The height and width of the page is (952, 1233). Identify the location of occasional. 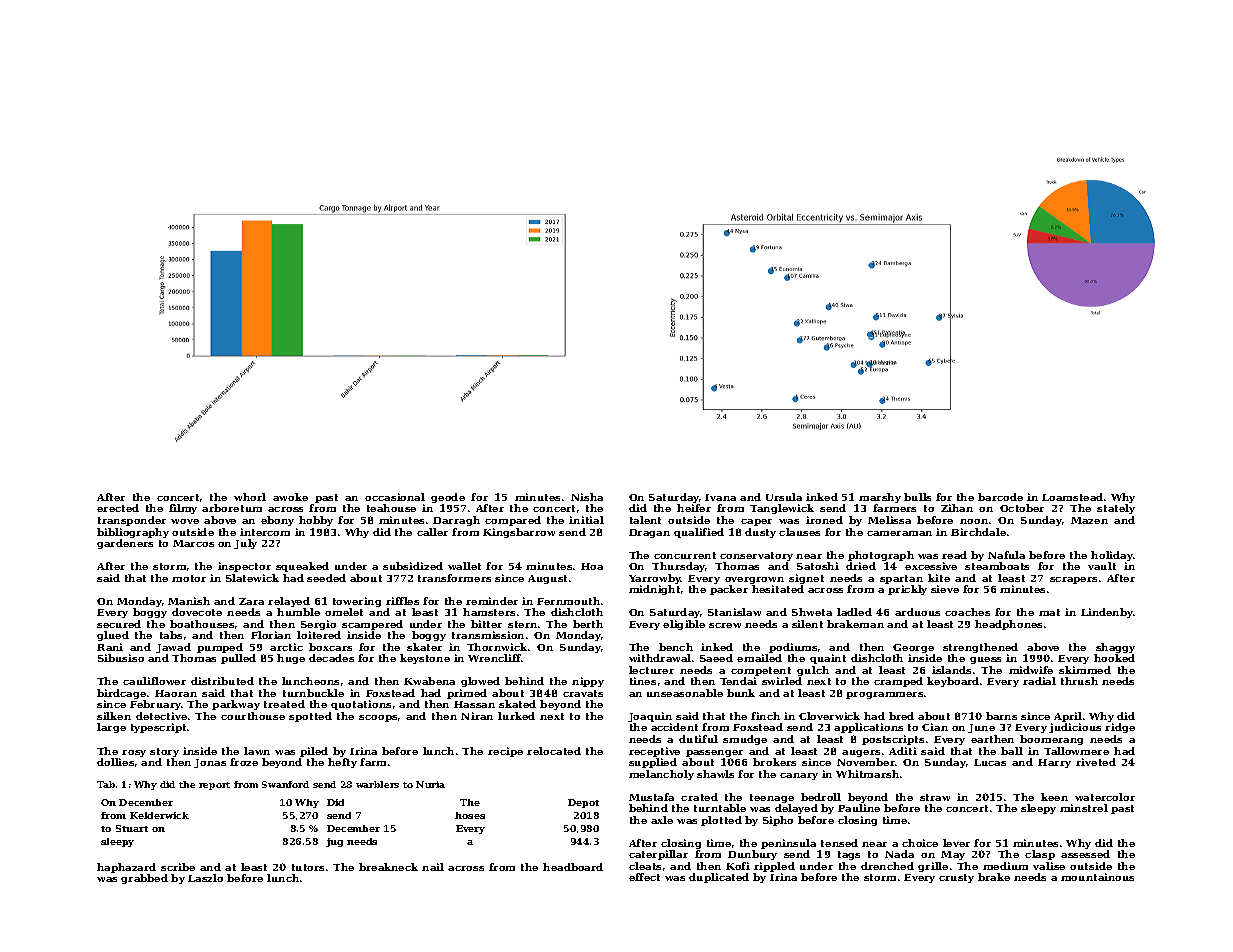
(395, 497).
